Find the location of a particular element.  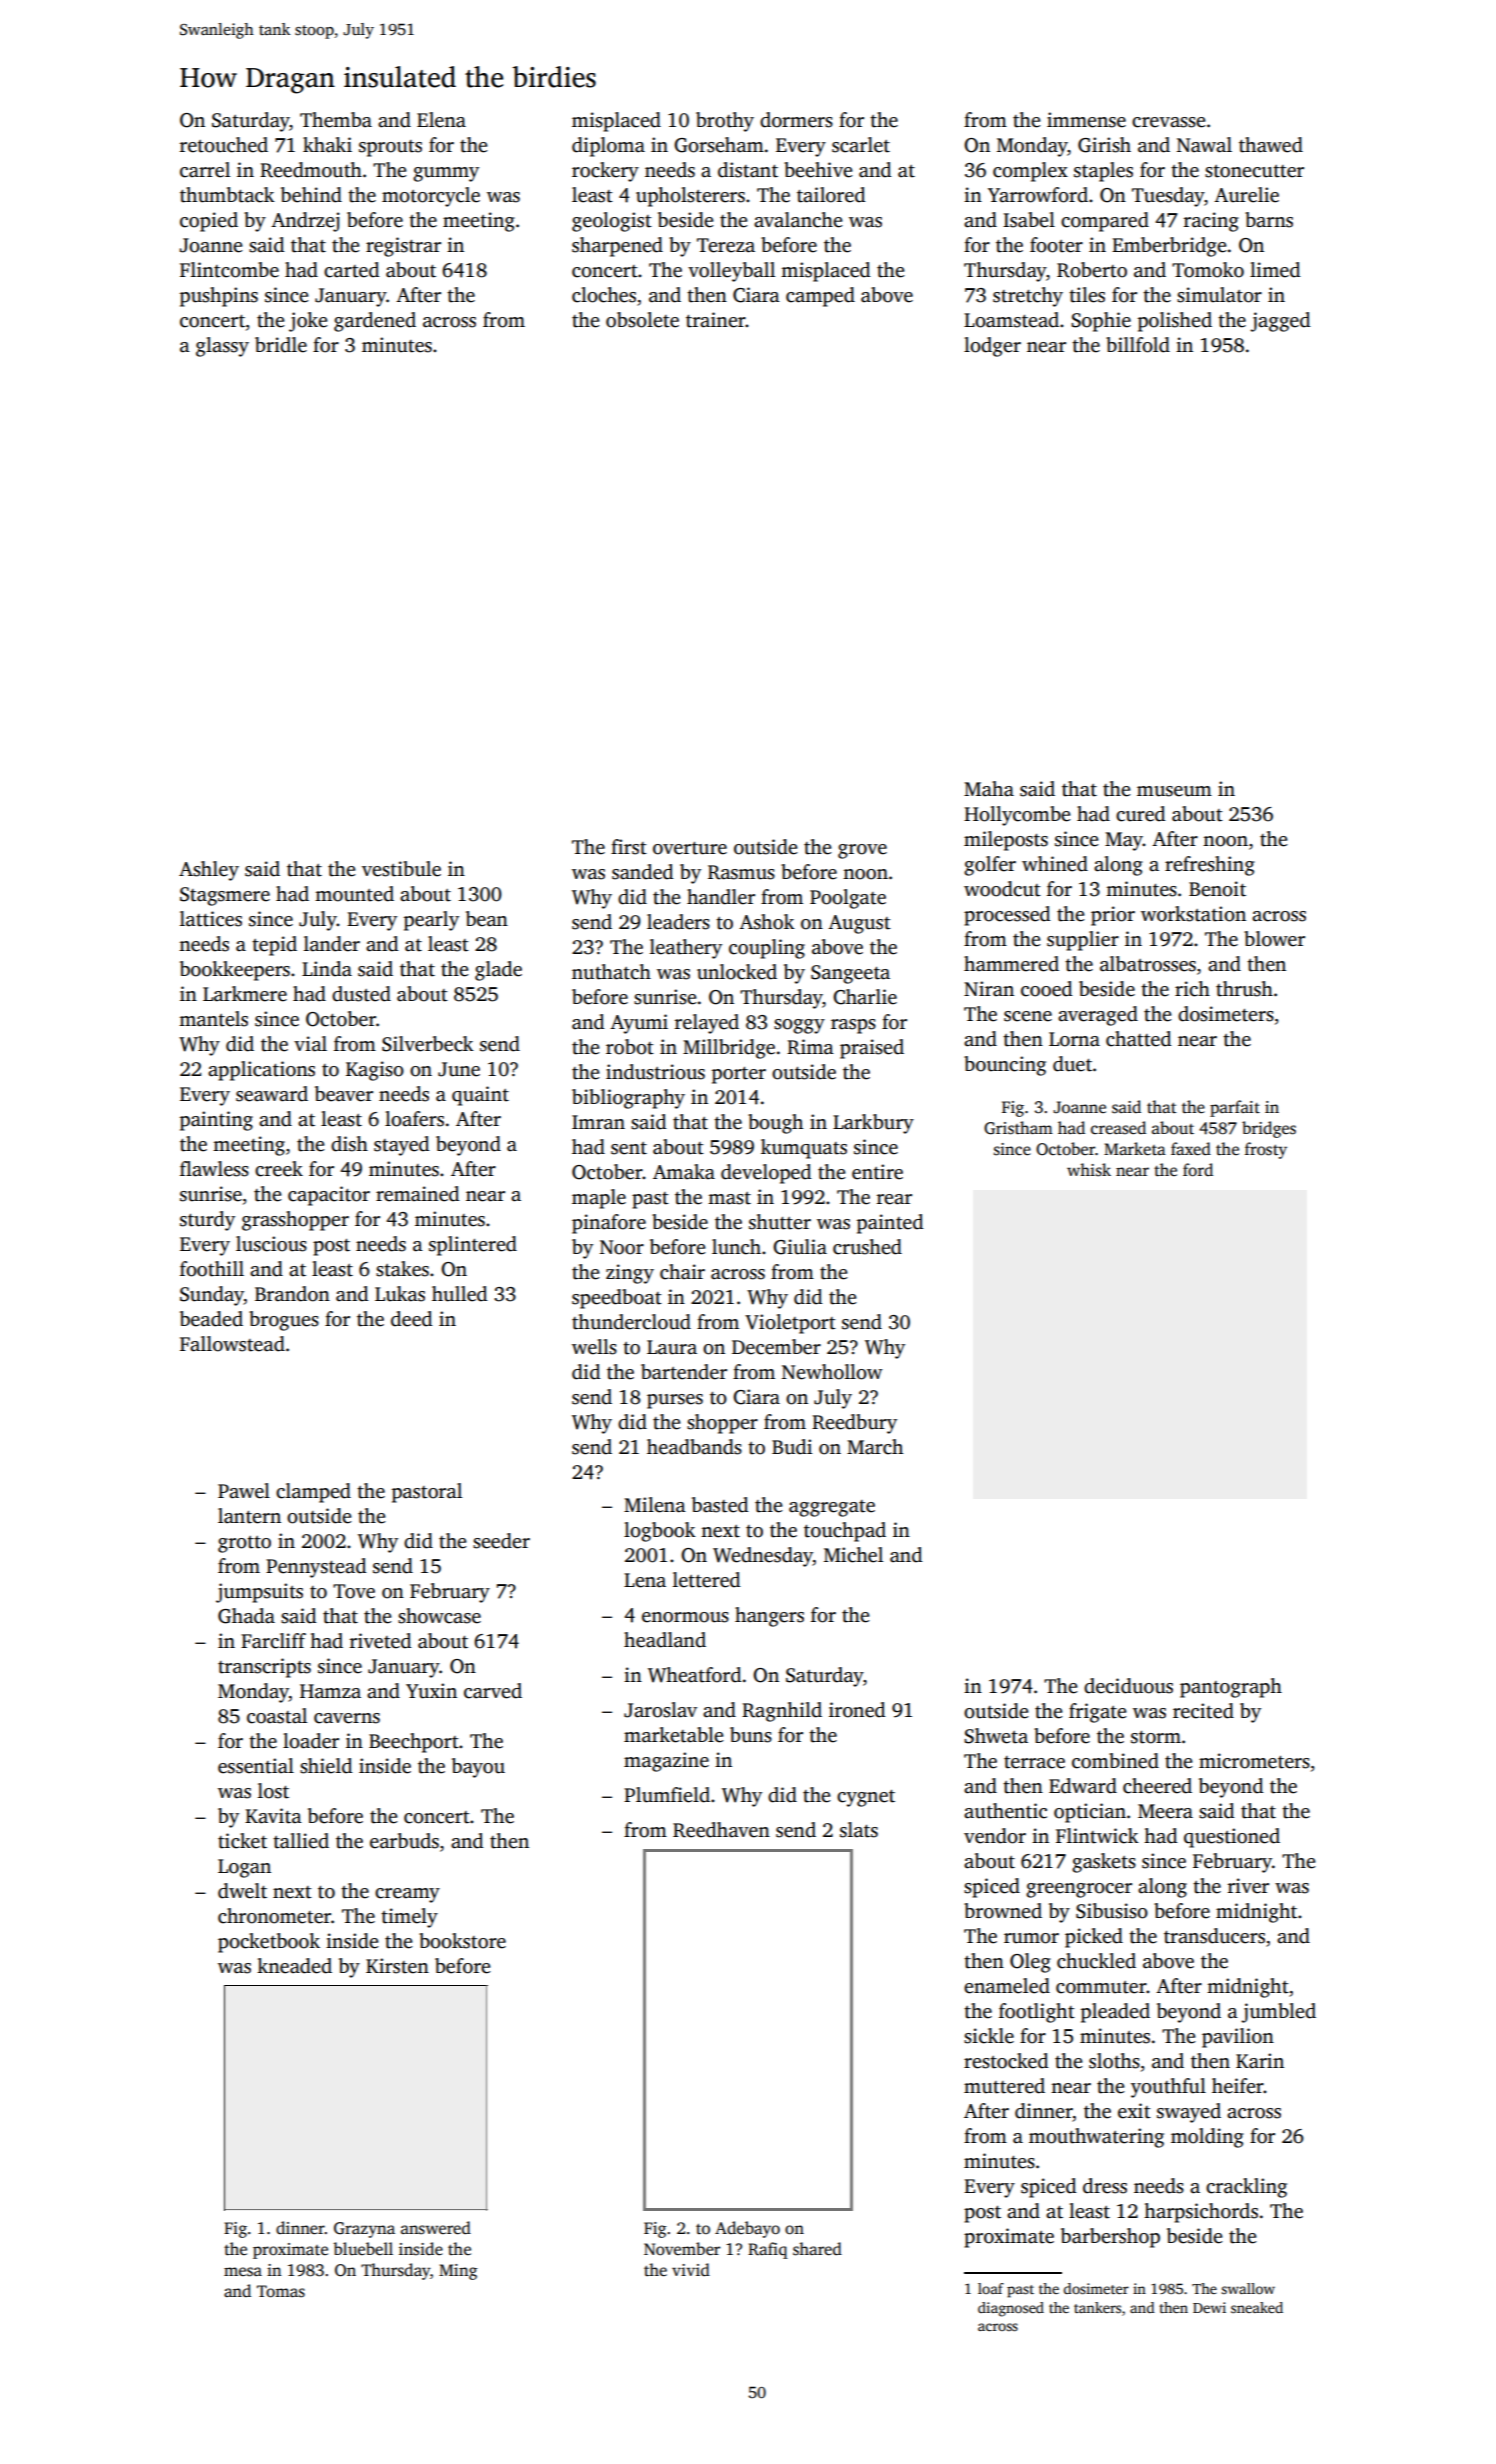

camped is located at coordinates (820, 297).
